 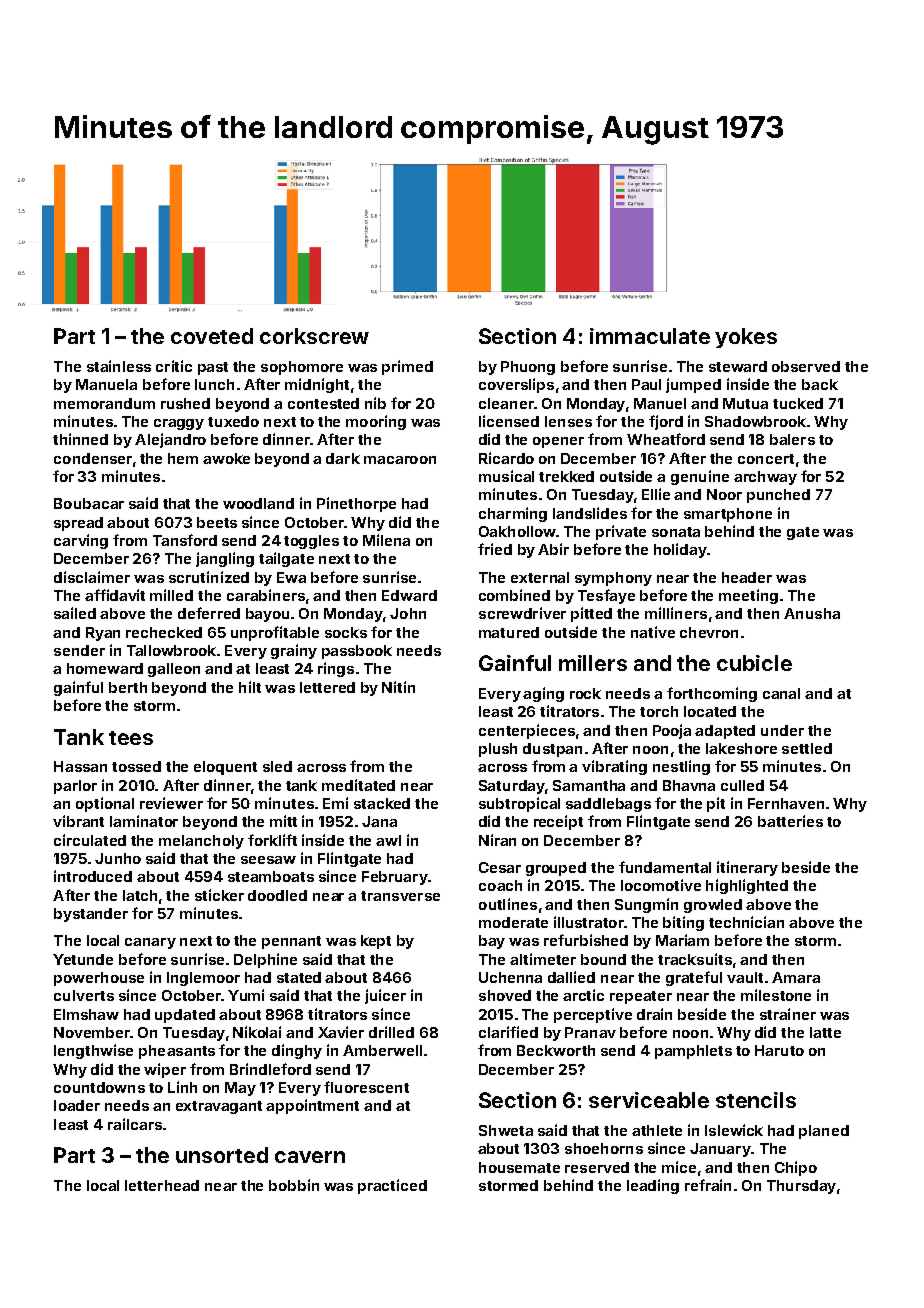 What do you see at coordinates (650, 336) in the screenshot?
I see `immaculate` at bounding box center [650, 336].
